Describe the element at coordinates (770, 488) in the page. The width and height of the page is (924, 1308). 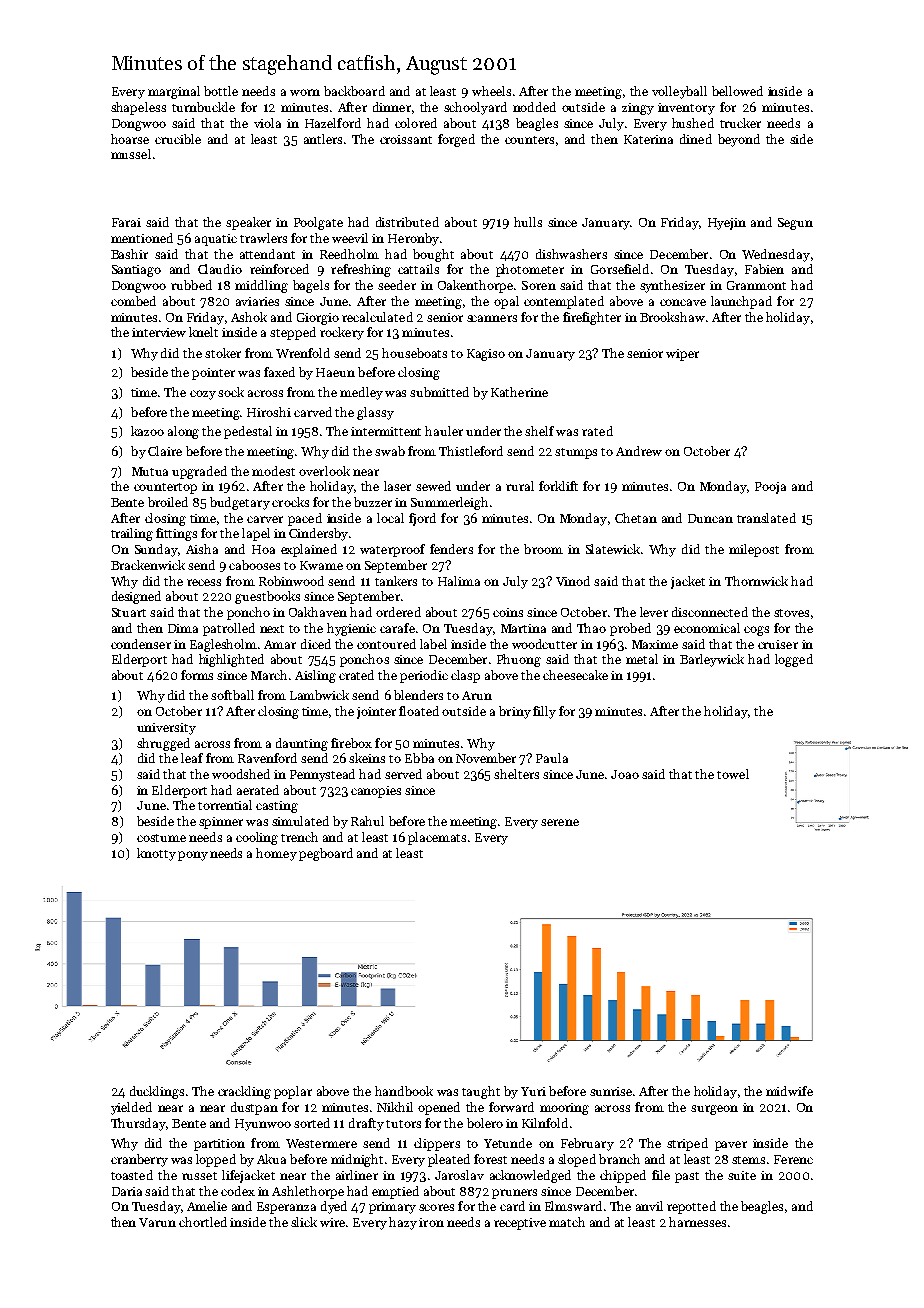
I see `Pooja` at that location.
